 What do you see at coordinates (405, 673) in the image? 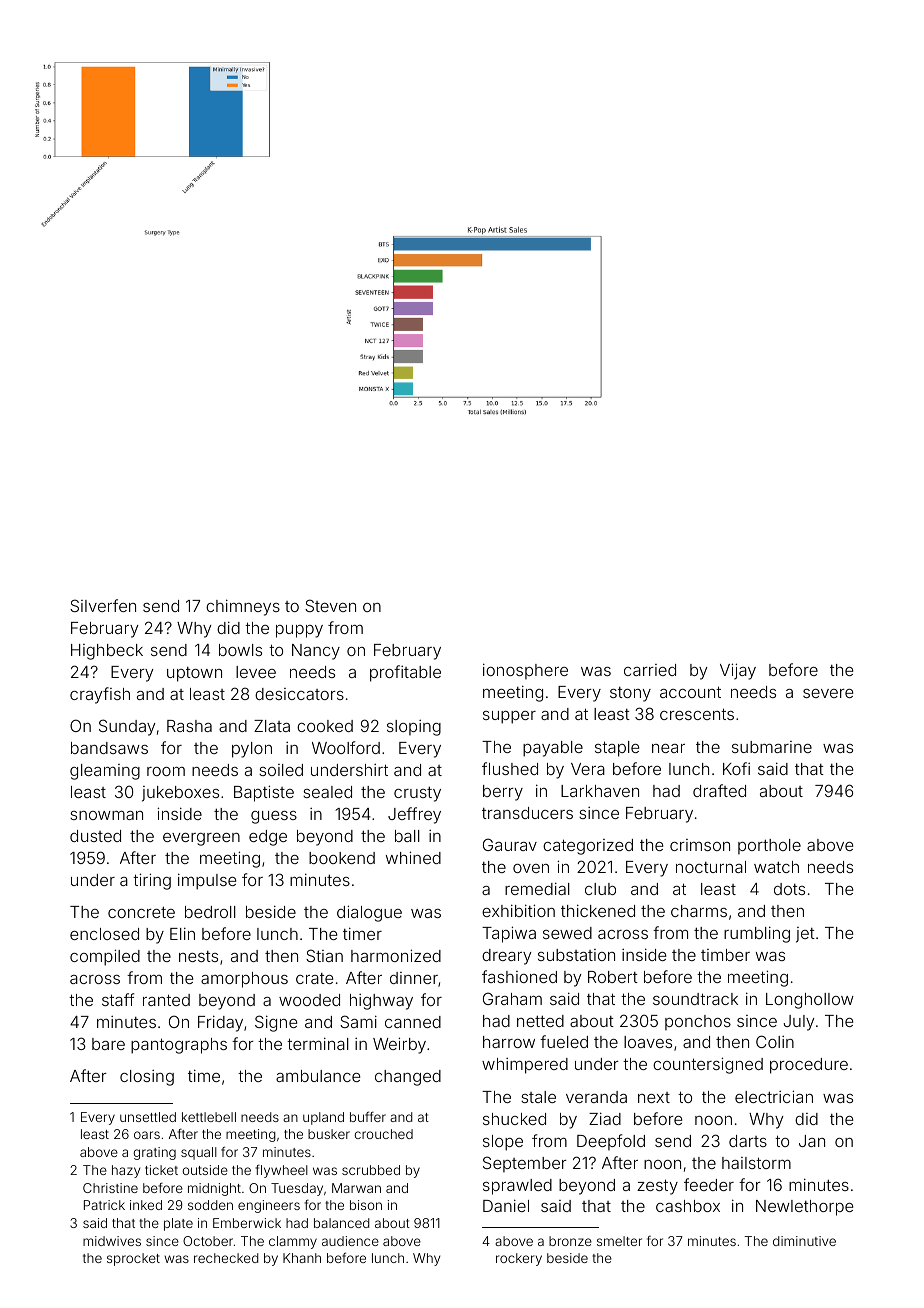
I see `profitable` at bounding box center [405, 673].
